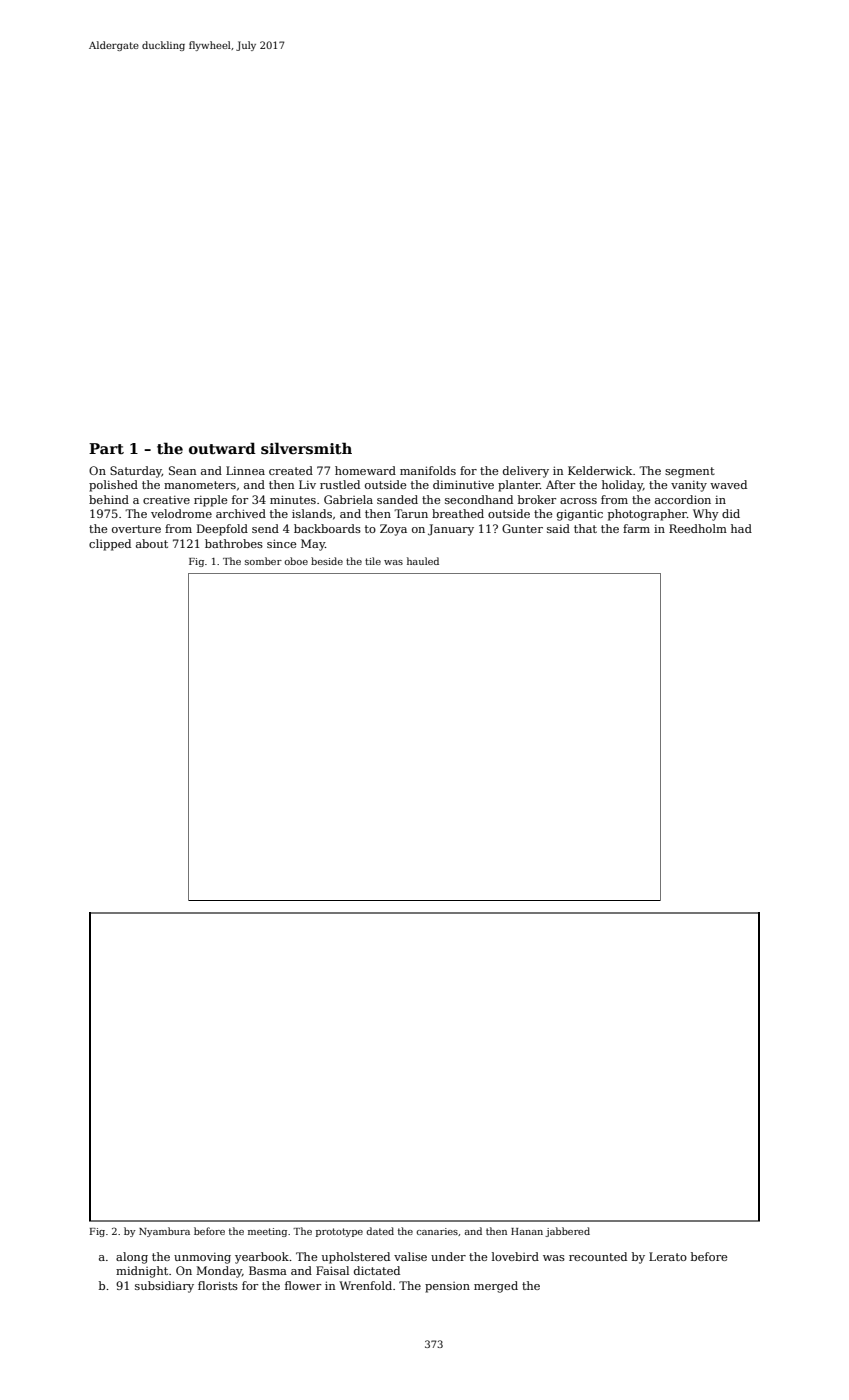  Describe the element at coordinates (728, 484) in the screenshot. I see `waved` at that location.
